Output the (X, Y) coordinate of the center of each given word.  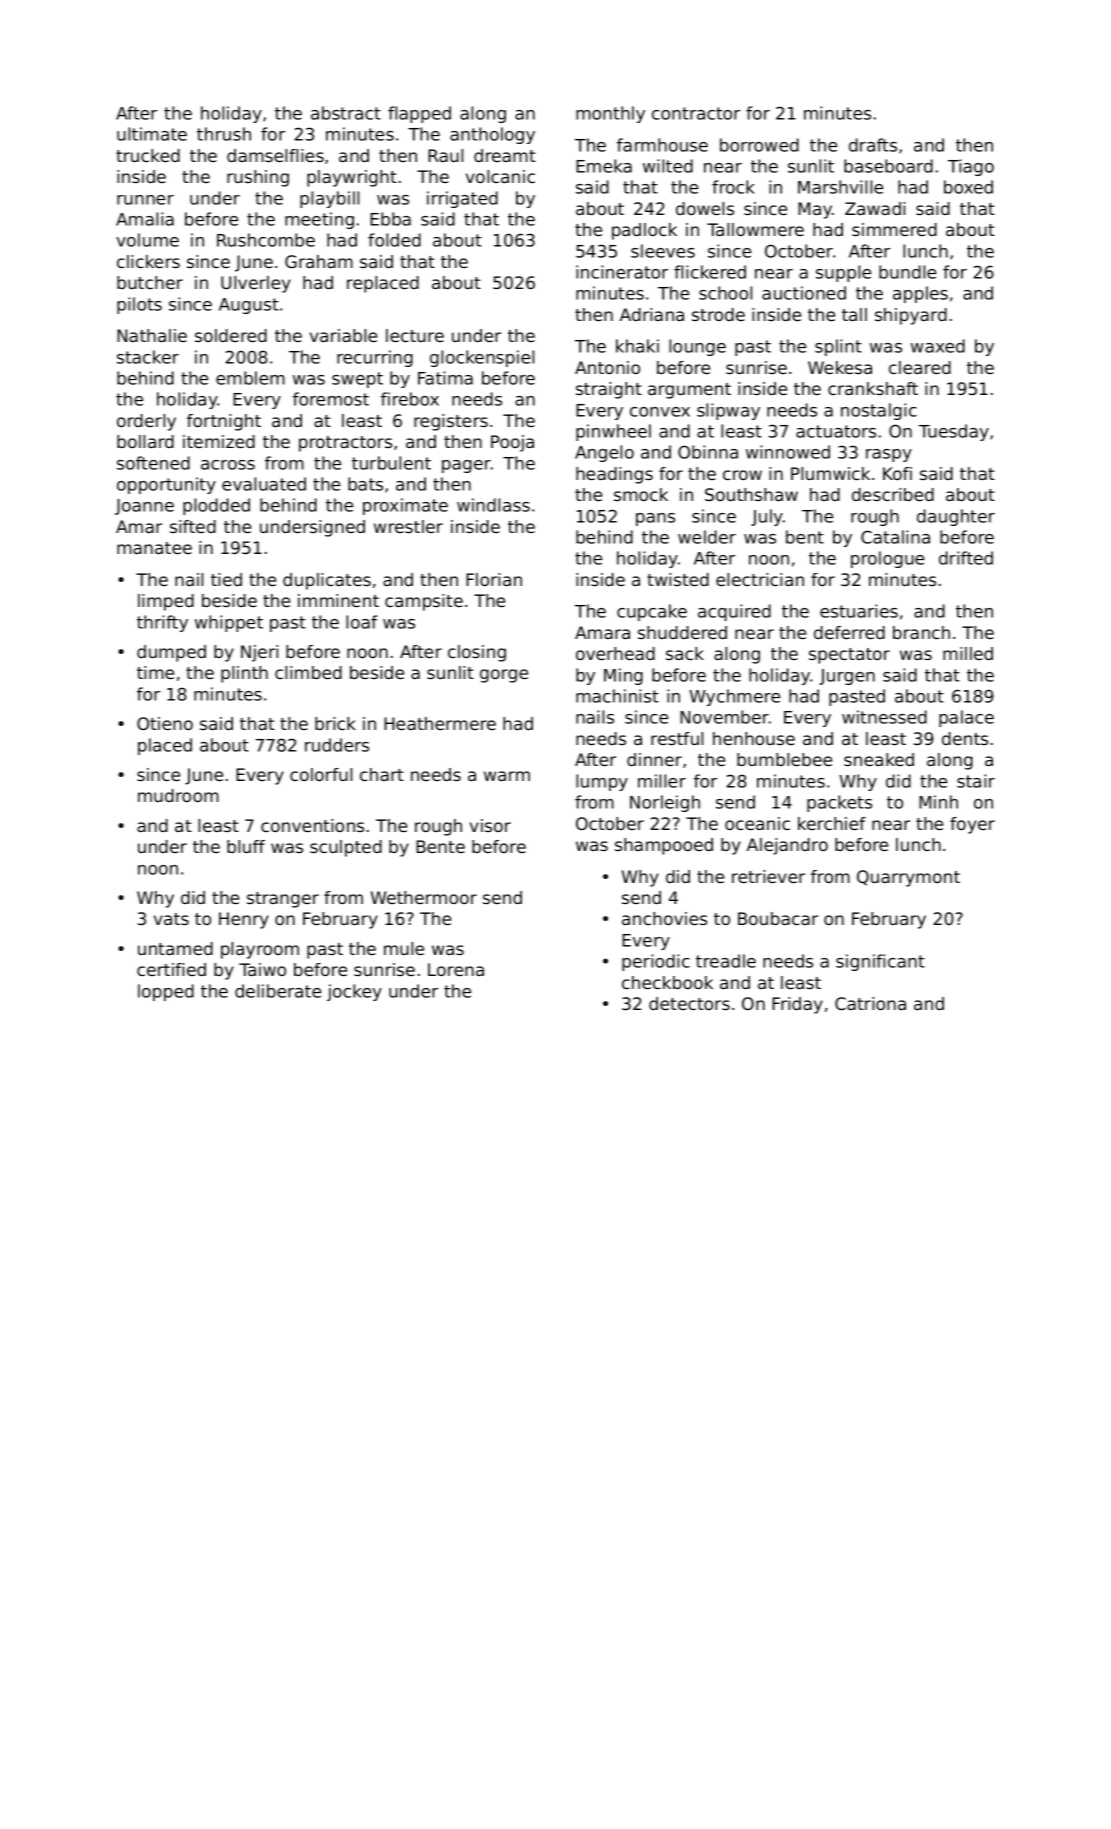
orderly (146, 422)
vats (171, 919)
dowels (705, 208)
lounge (697, 347)
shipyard (911, 316)
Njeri (259, 653)
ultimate (152, 134)
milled (968, 653)
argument (689, 391)
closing (477, 653)
